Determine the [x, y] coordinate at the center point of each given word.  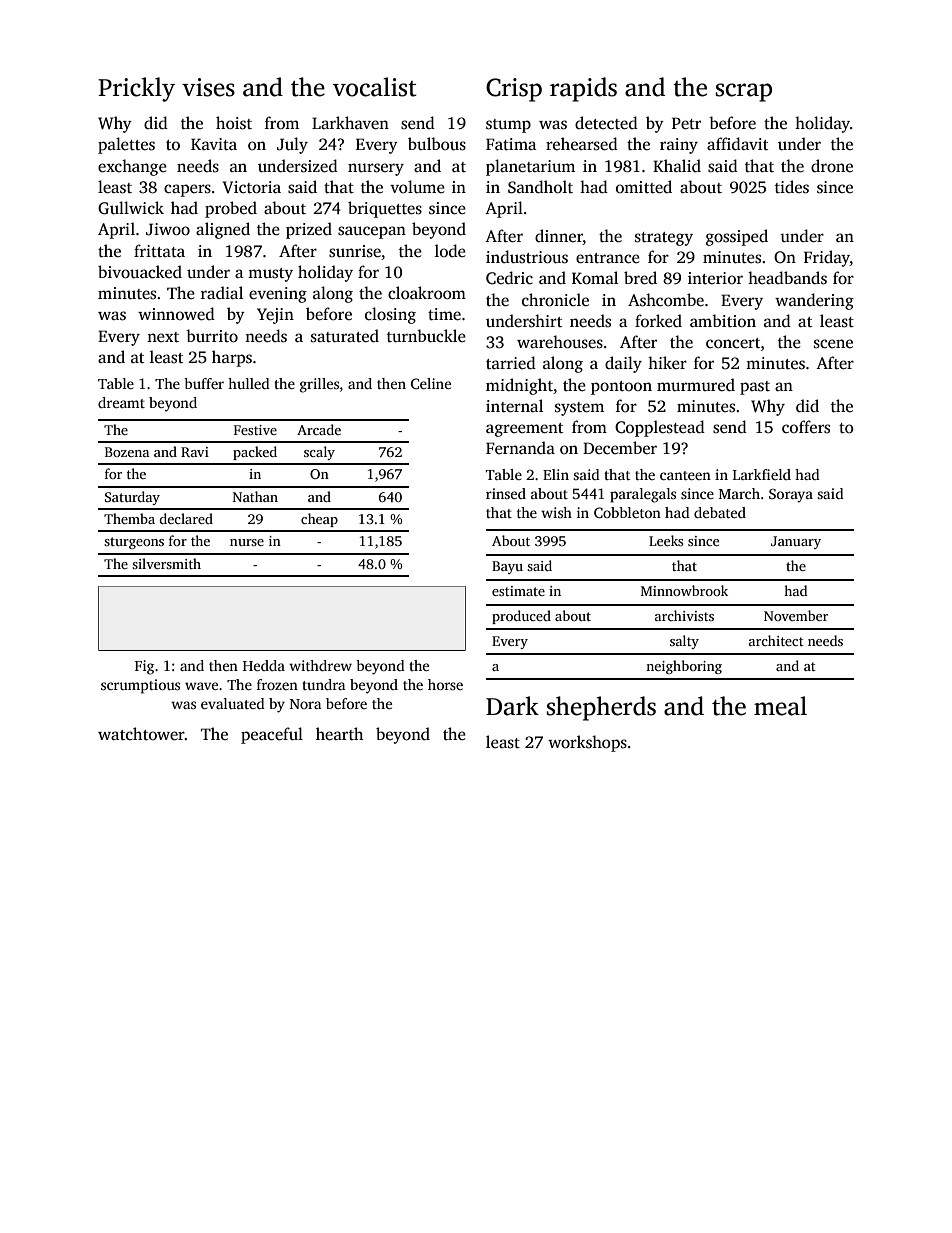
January [796, 542]
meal [780, 706]
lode [450, 250]
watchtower [141, 734]
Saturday [132, 498]
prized [309, 230]
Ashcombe [666, 300]
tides [792, 187]
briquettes [385, 209]
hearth [339, 734]
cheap [319, 520]
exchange [132, 167]
